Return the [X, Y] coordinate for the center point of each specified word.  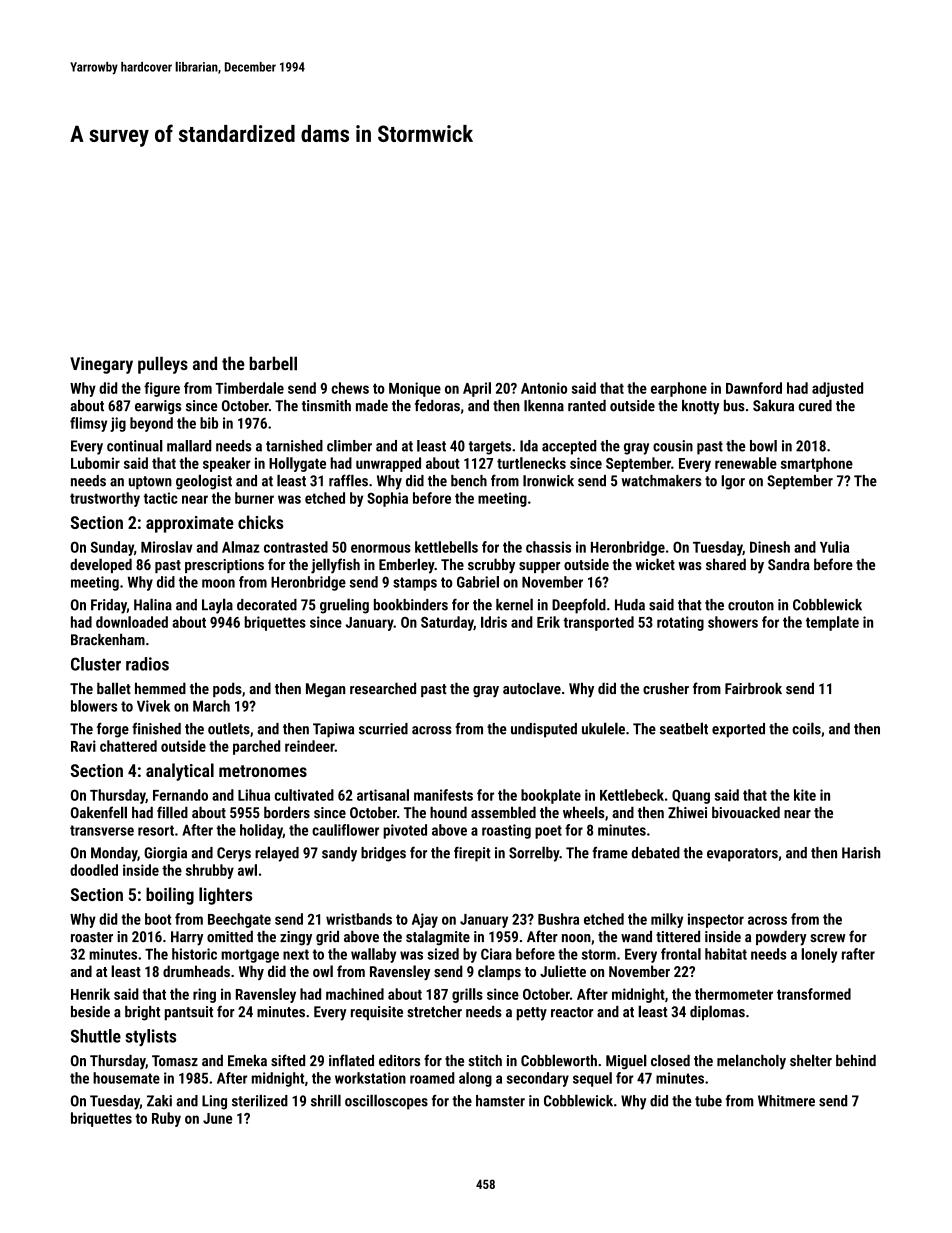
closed [670, 1060]
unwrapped [388, 464]
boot [158, 919]
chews [350, 388]
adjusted [837, 389]
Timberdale [249, 388]
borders [287, 812]
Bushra [558, 919]
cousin [673, 446]
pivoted [405, 831]
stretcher [434, 1012]
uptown [150, 483]
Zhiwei [687, 812]
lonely [819, 955]
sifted [288, 1060]
